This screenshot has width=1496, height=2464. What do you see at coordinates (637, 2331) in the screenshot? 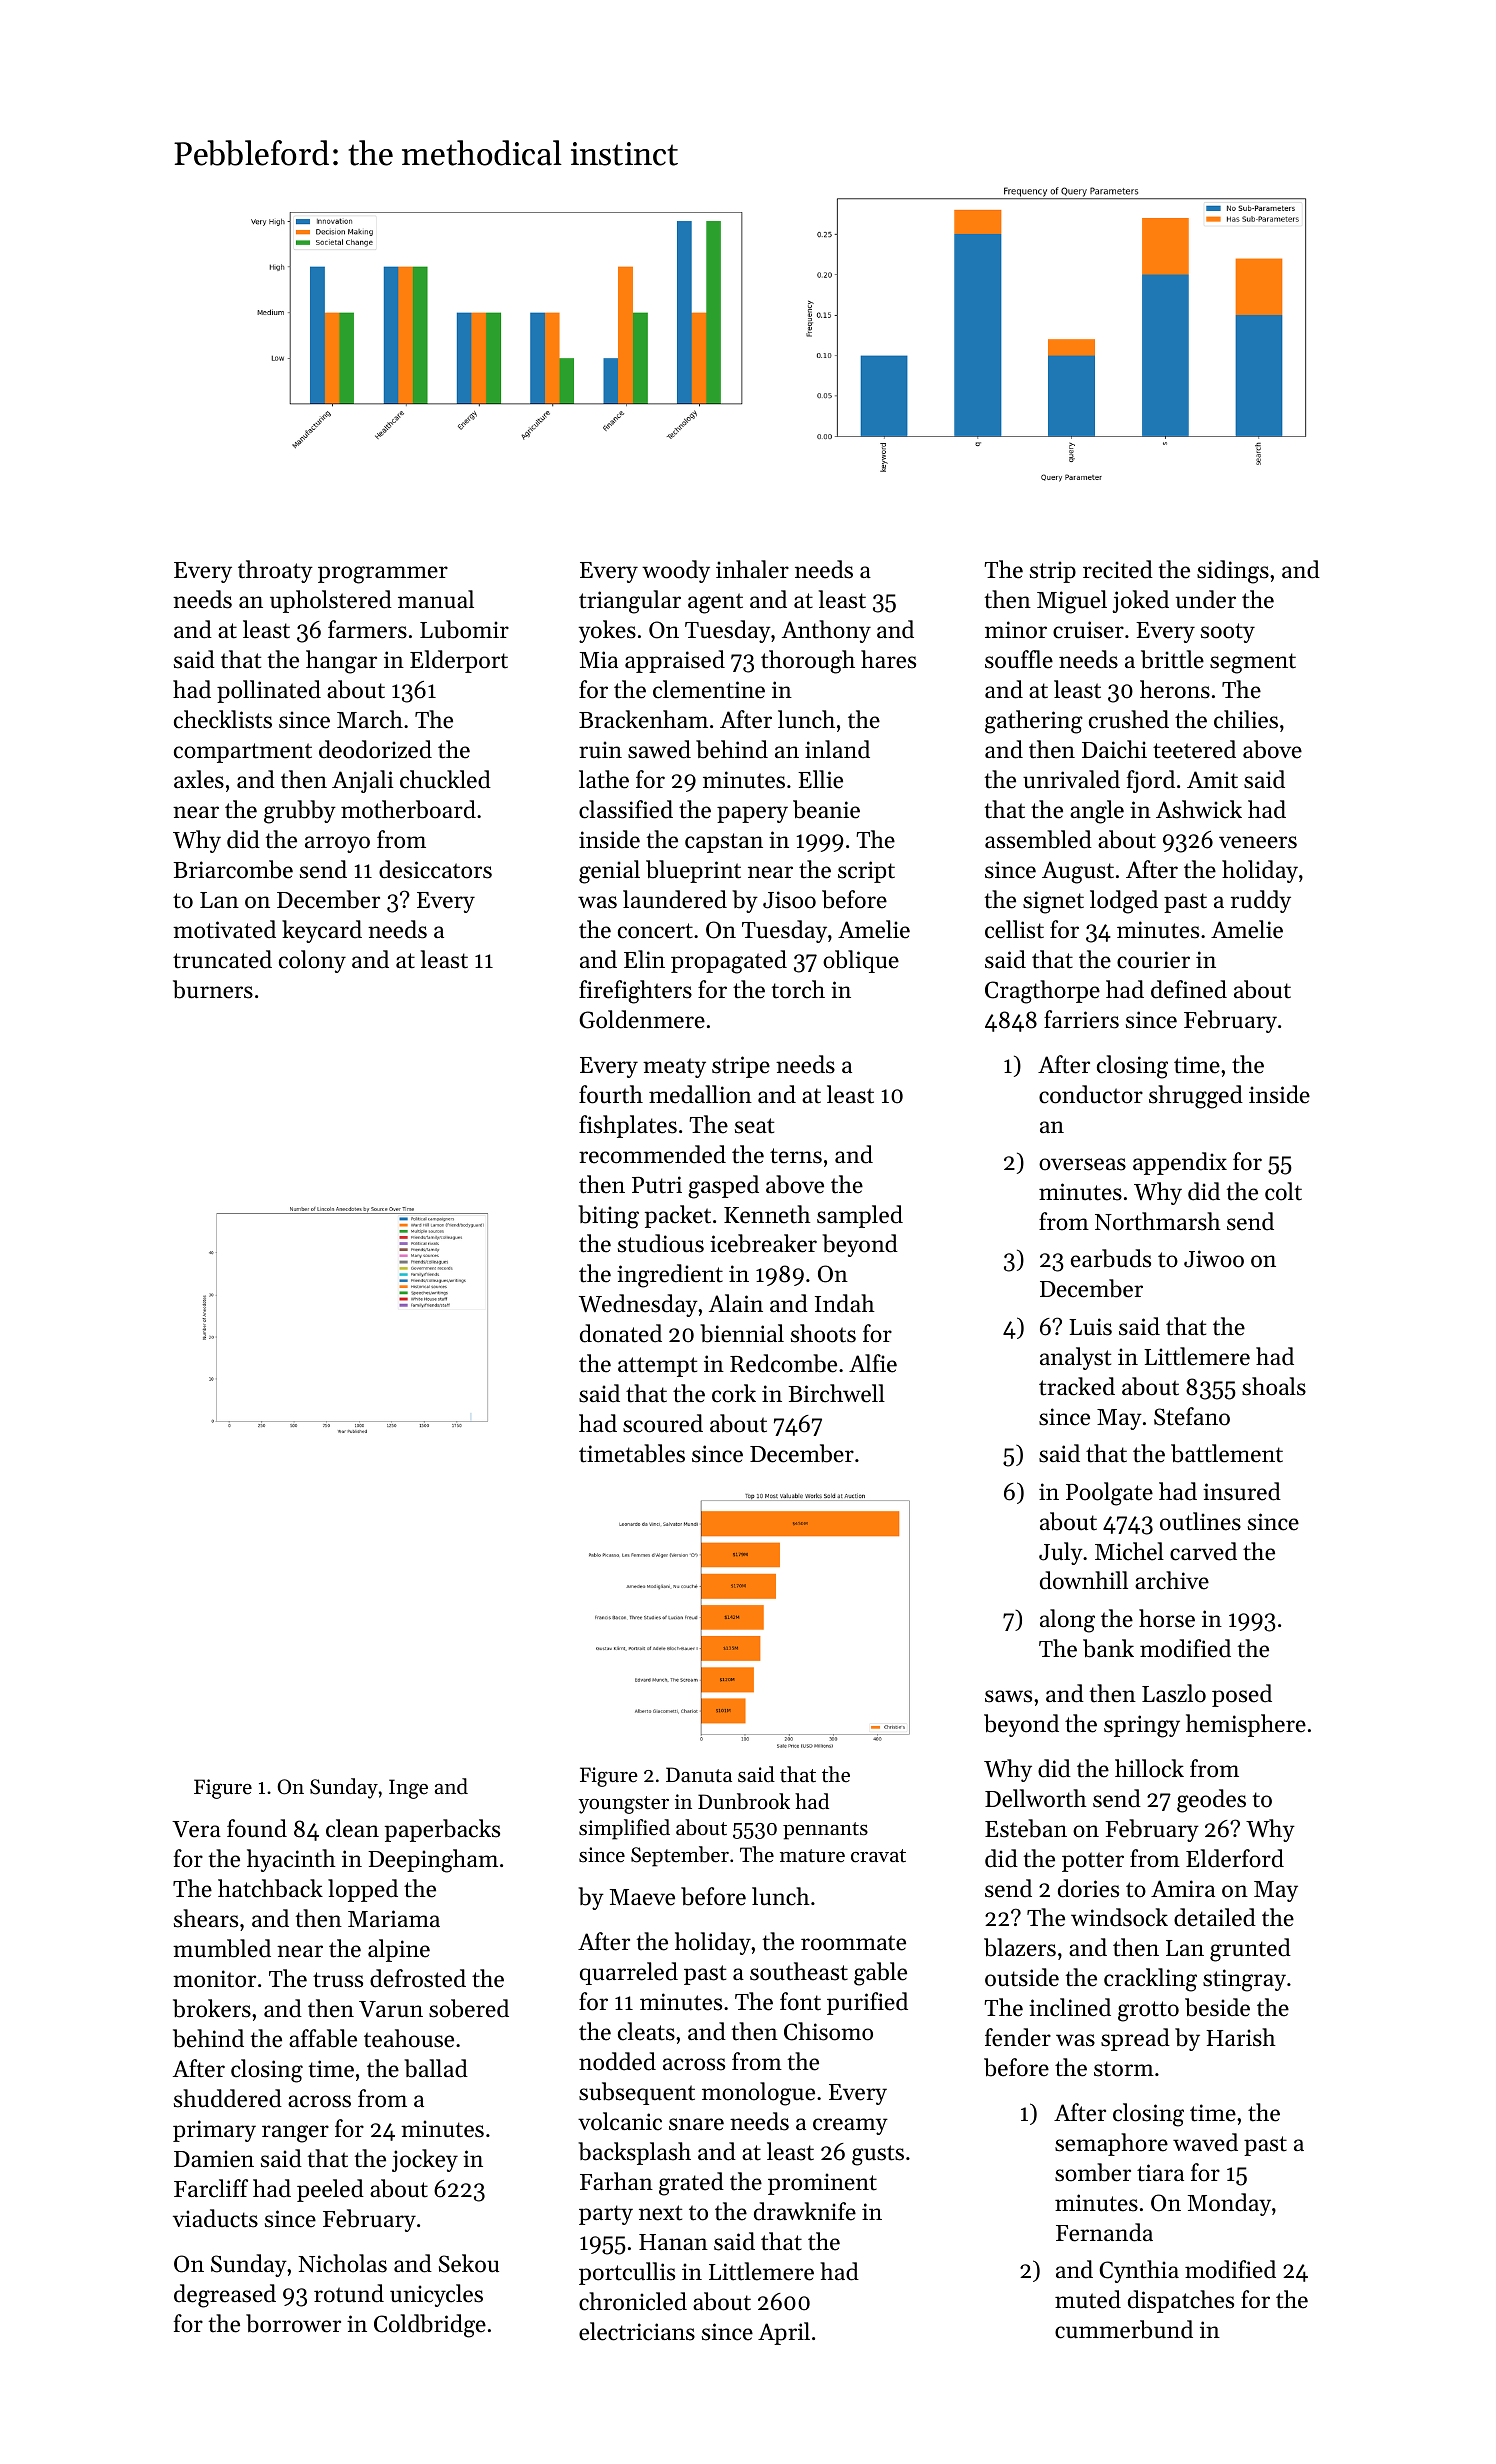
I see `electricians` at bounding box center [637, 2331].
